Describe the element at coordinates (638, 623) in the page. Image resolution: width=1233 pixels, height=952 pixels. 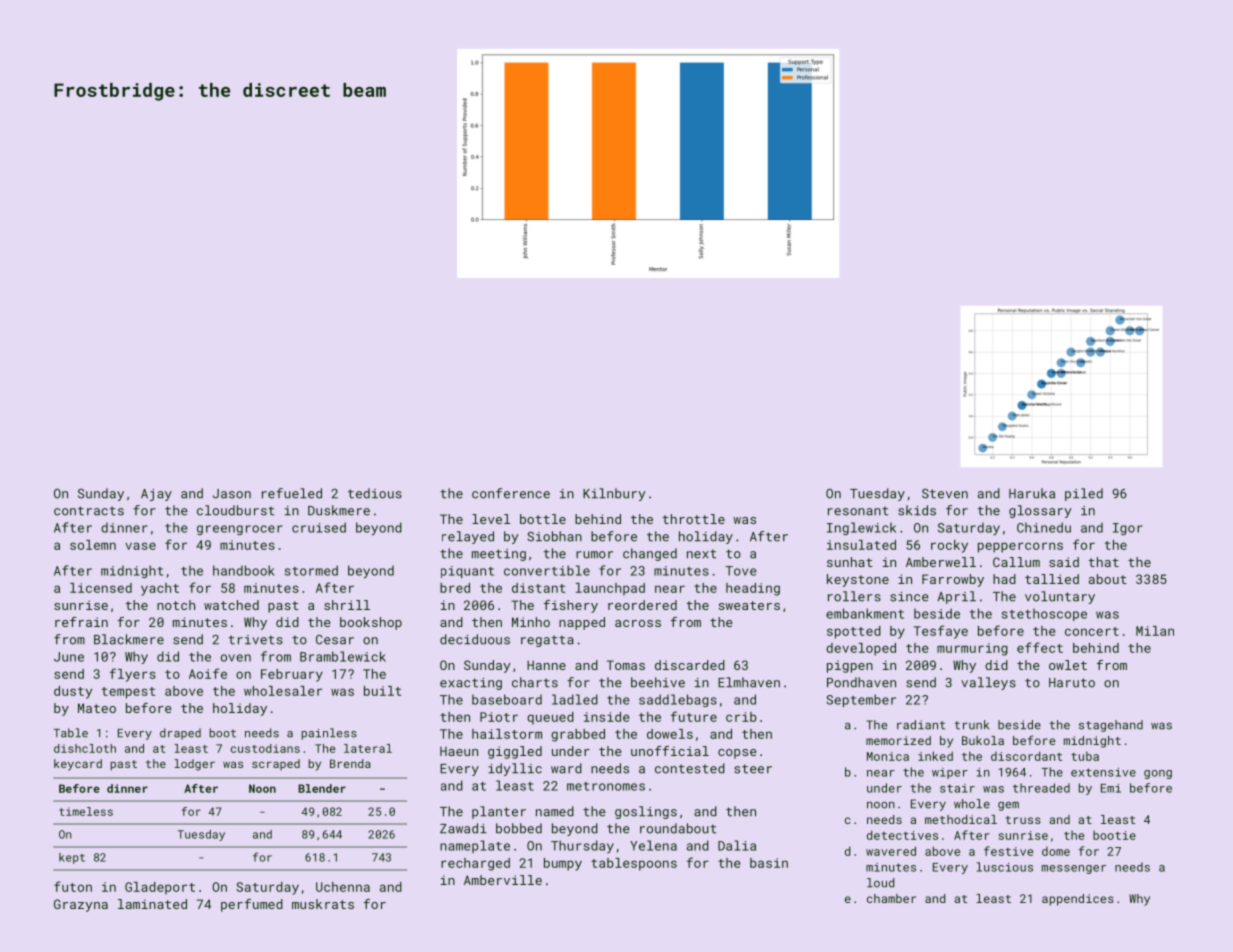
I see `across` at that location.
